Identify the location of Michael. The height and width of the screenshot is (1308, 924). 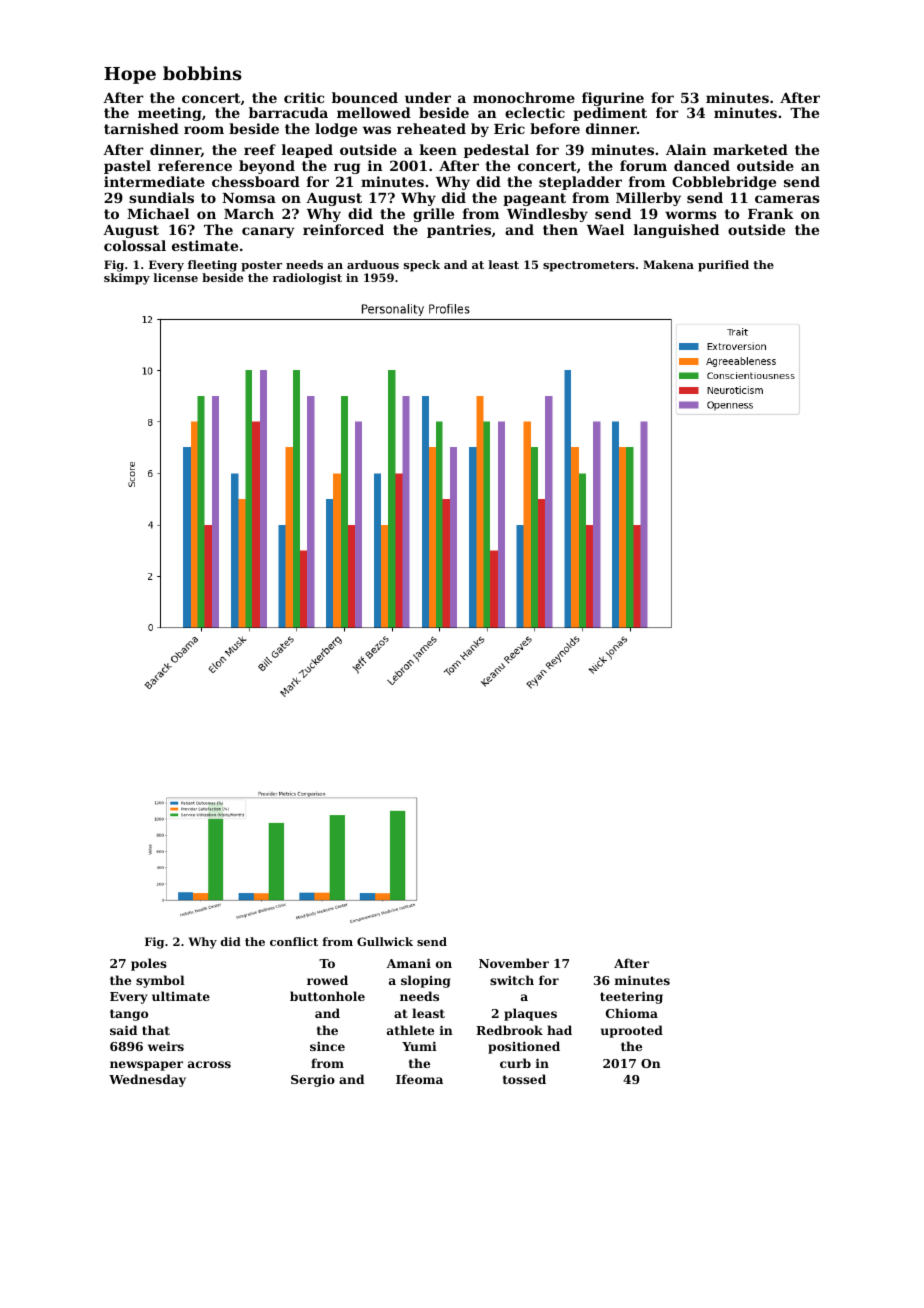
(158, 213).
